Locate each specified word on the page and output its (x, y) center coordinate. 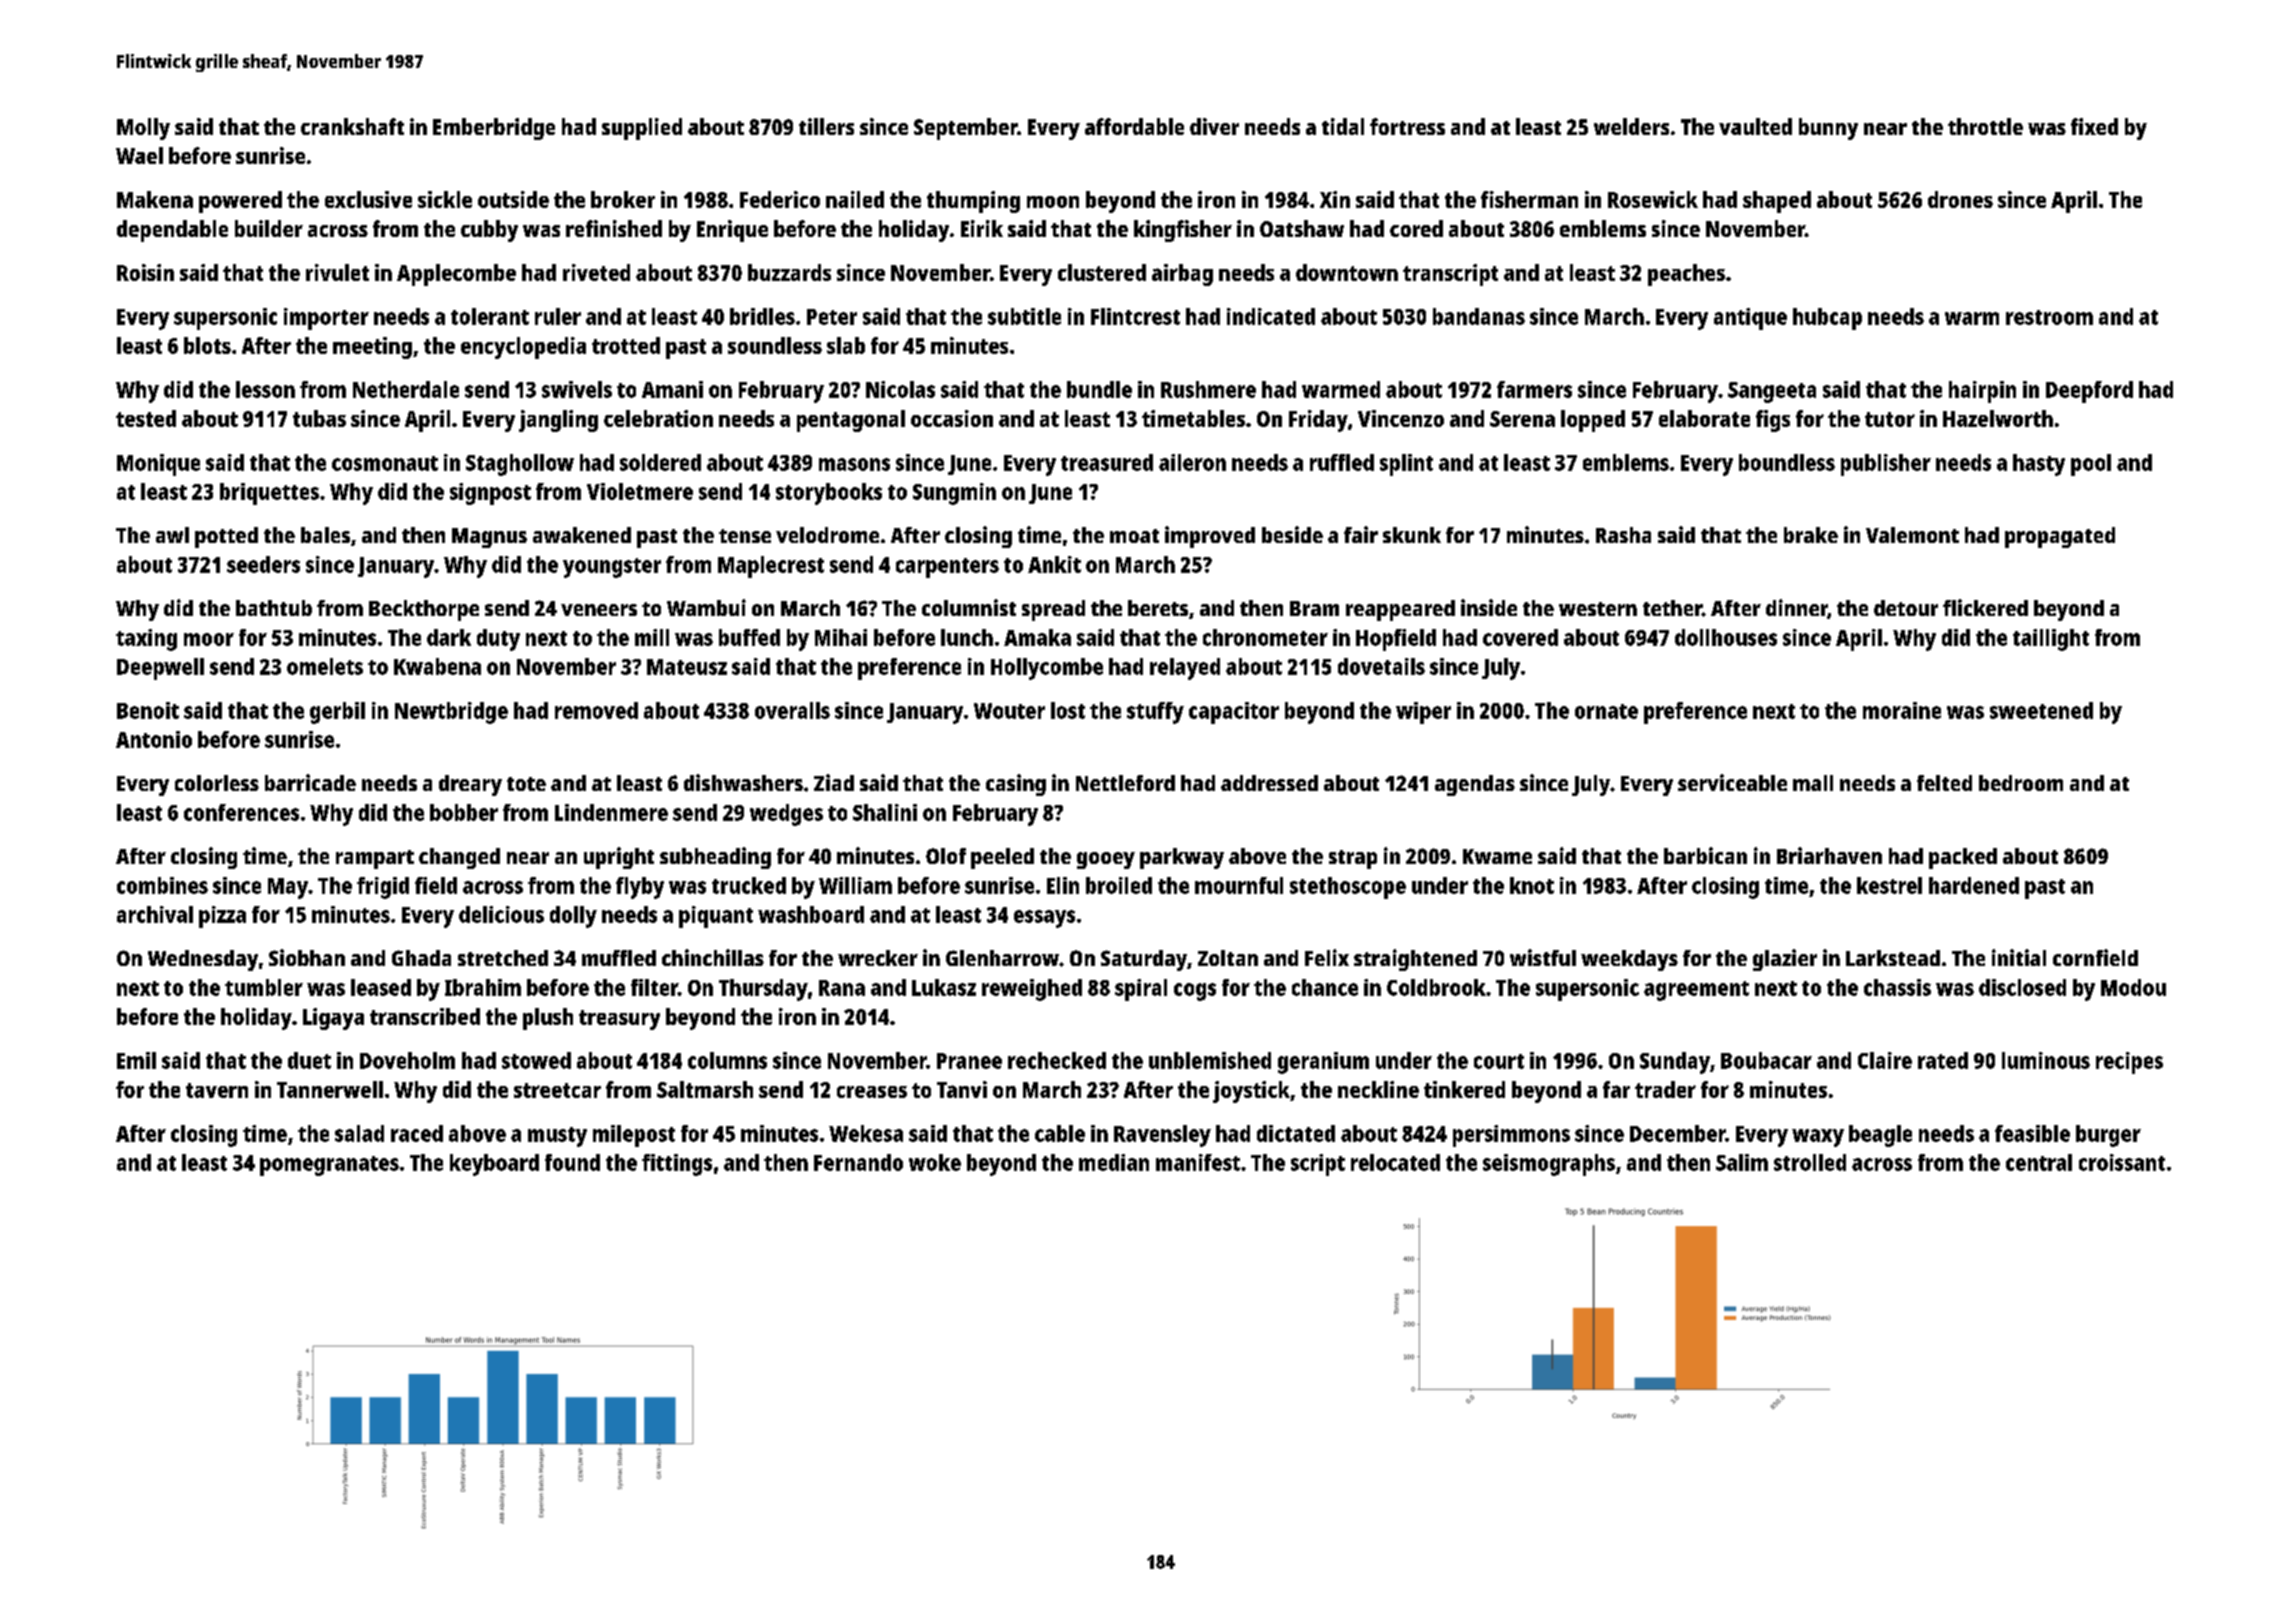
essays (1044, 919)
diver (1214, 126)
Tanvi (962, 1089)
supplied (642, 129)
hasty (2039, 465)
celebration (658, 418)
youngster (612, 568)
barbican (1705, 855)
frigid (383, 888)
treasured (1107, 462)
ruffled (1342, 462)
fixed (2094, 126)
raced (417, 1133)
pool (2091, 465)
